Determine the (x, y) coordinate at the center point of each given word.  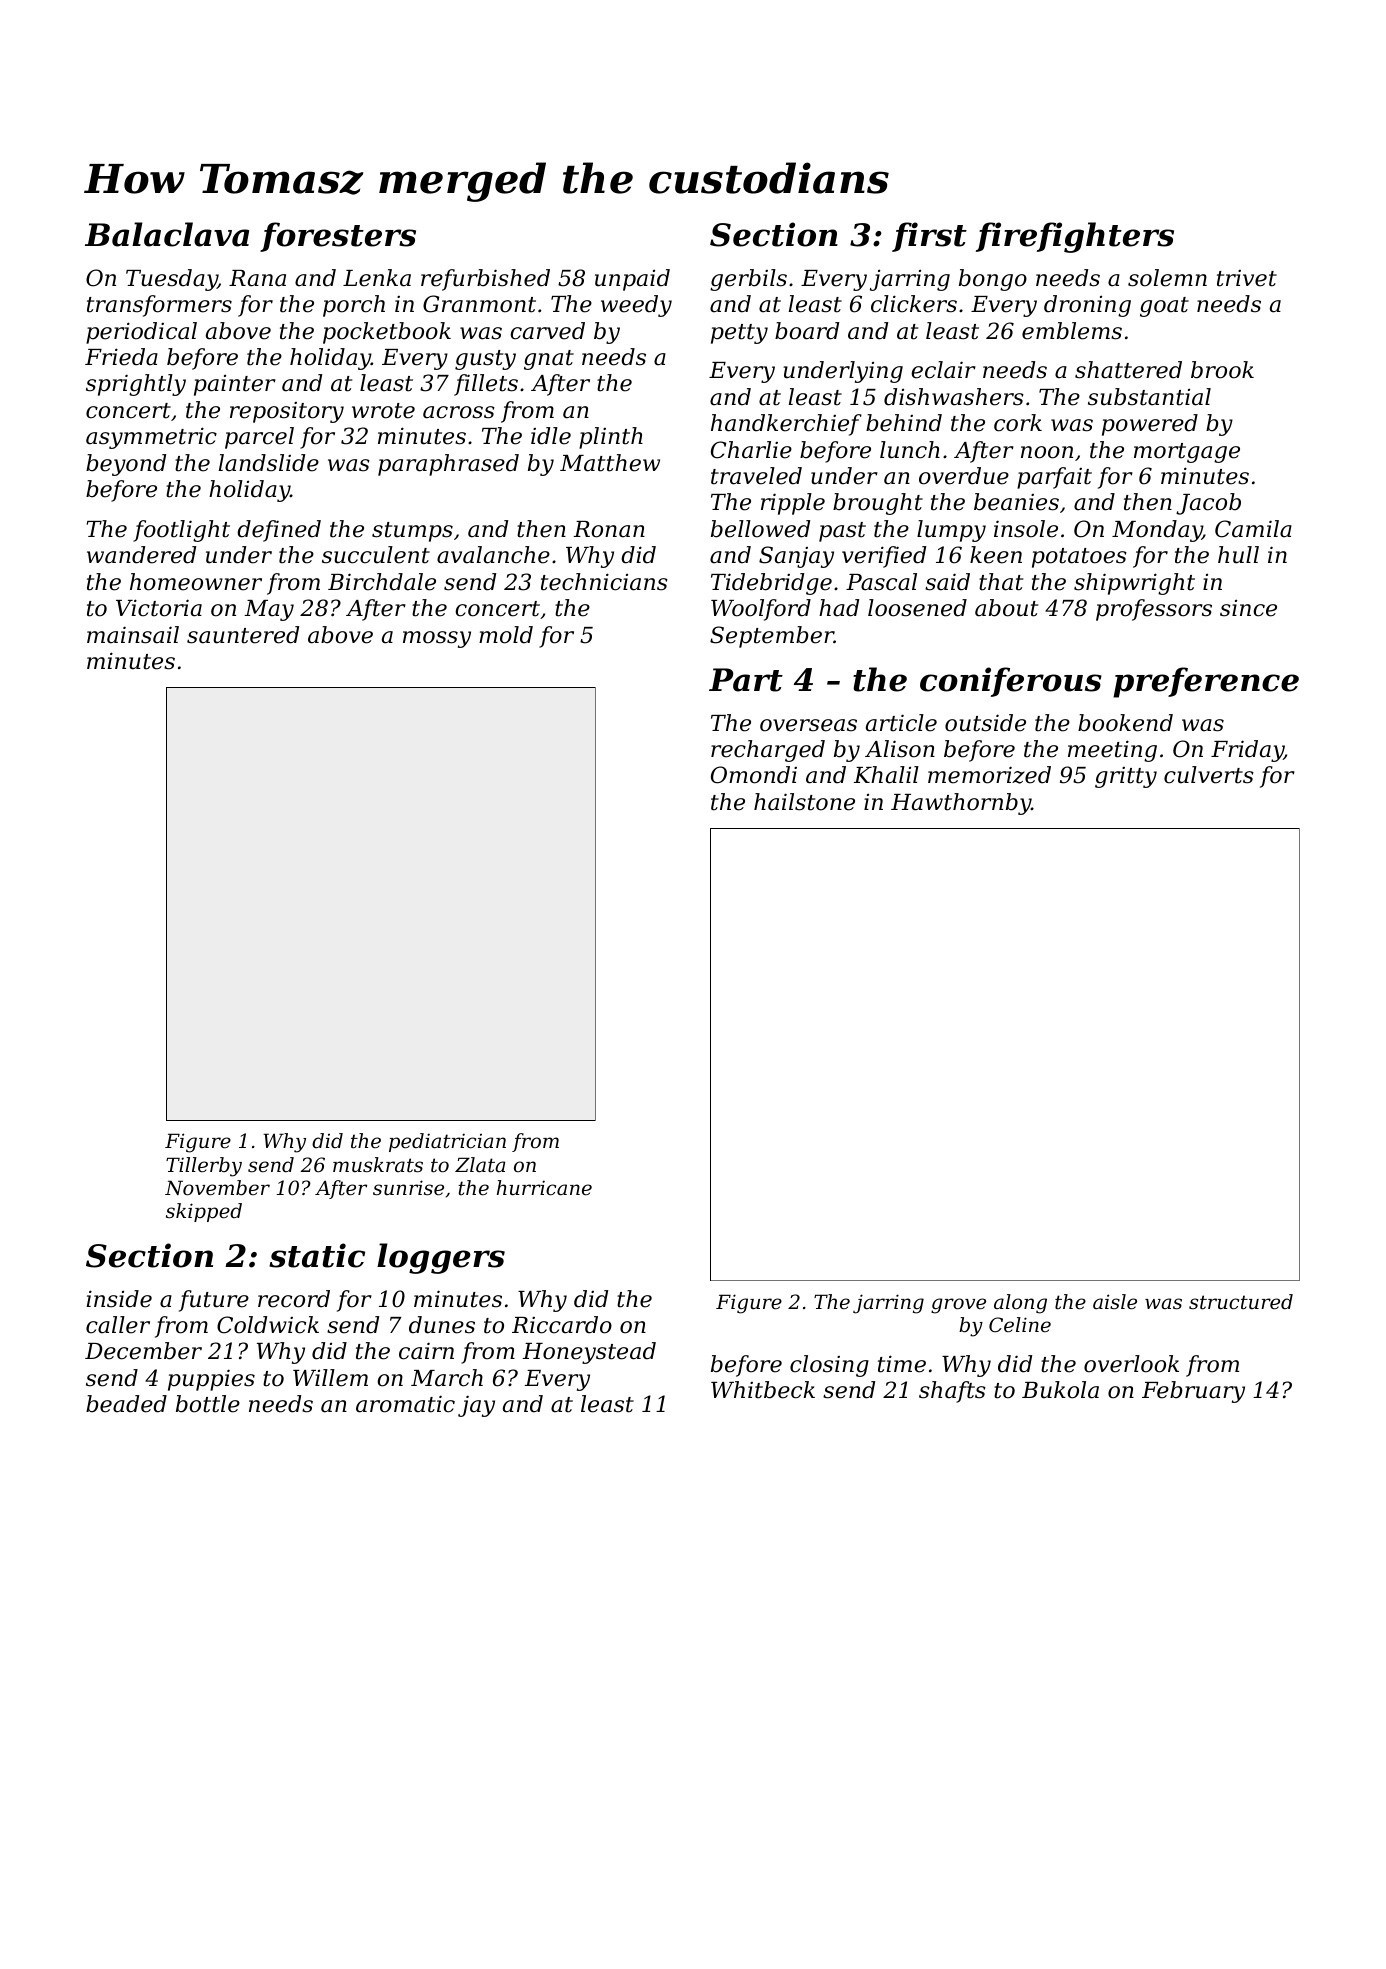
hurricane (544, 1188)
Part (746, 680)
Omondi (754, 775)
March (447, 1378)
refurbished (485, 280)
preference (1206, 682)
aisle (1115, 1301)
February (1193, 1392)
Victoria (159, 608)
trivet (1247, 278)
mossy (437, 639)
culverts (1209, 775)
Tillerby (204, 1167)
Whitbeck (763, 1390)
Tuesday (172, 280)
